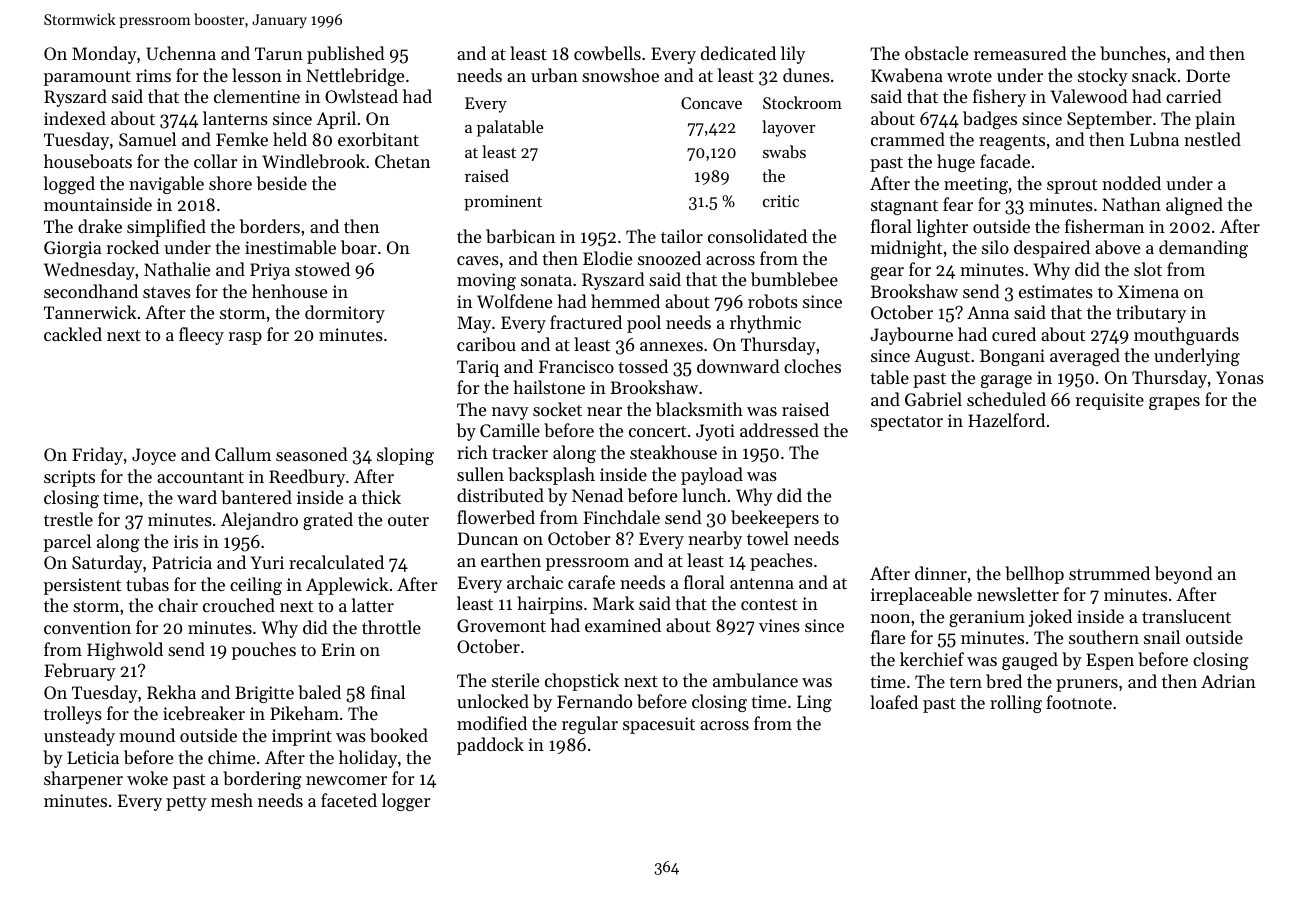 This screenshot has width=1308, height=924. What do you see at coordinates (956, 163) in the screenshot?
I see `huge` at bounding box center [956, 163].
